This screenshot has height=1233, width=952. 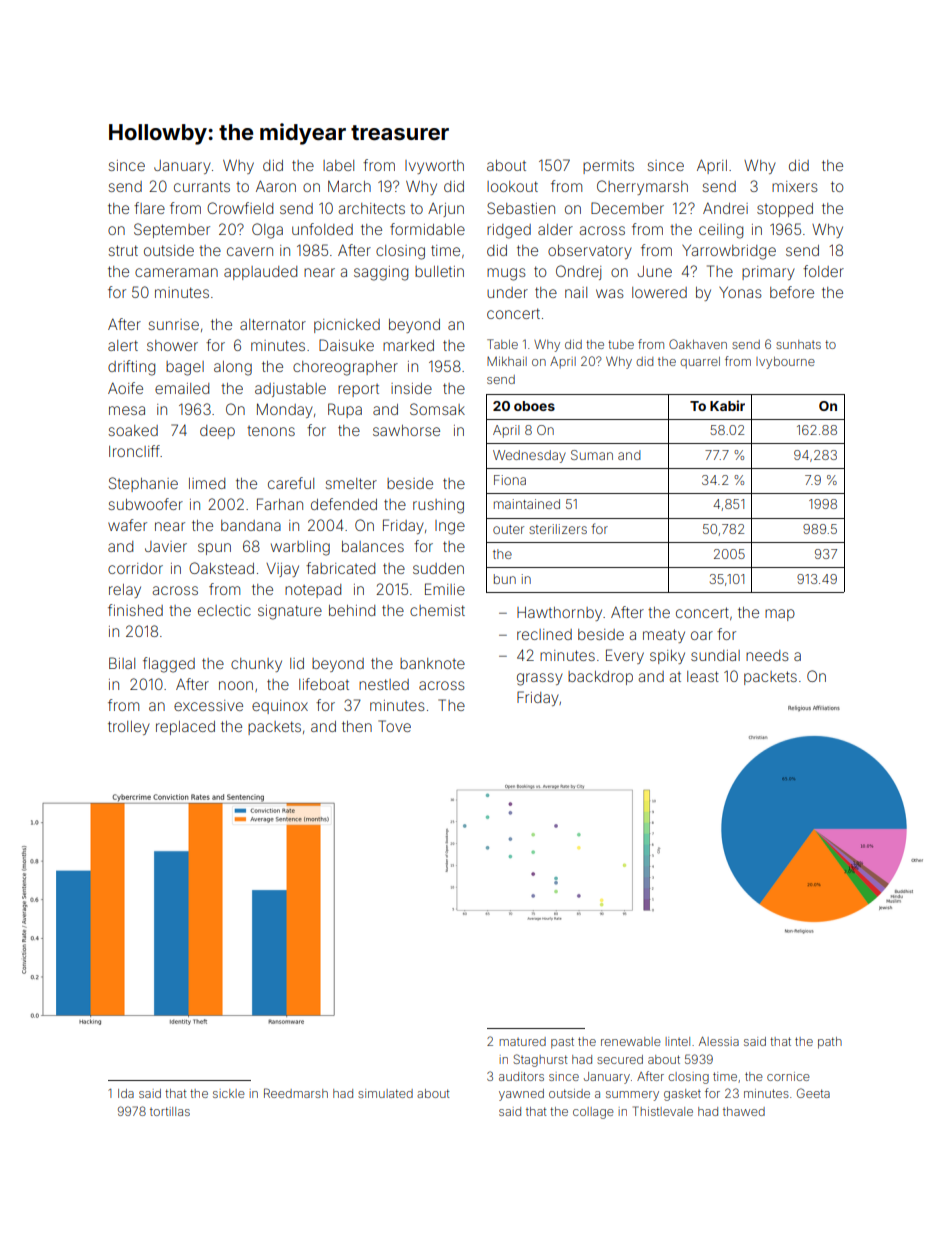 What do you see at coordinates (434, 167) in the screenshot?
I see `Ivyworth` at bounding box center [434, 167].
